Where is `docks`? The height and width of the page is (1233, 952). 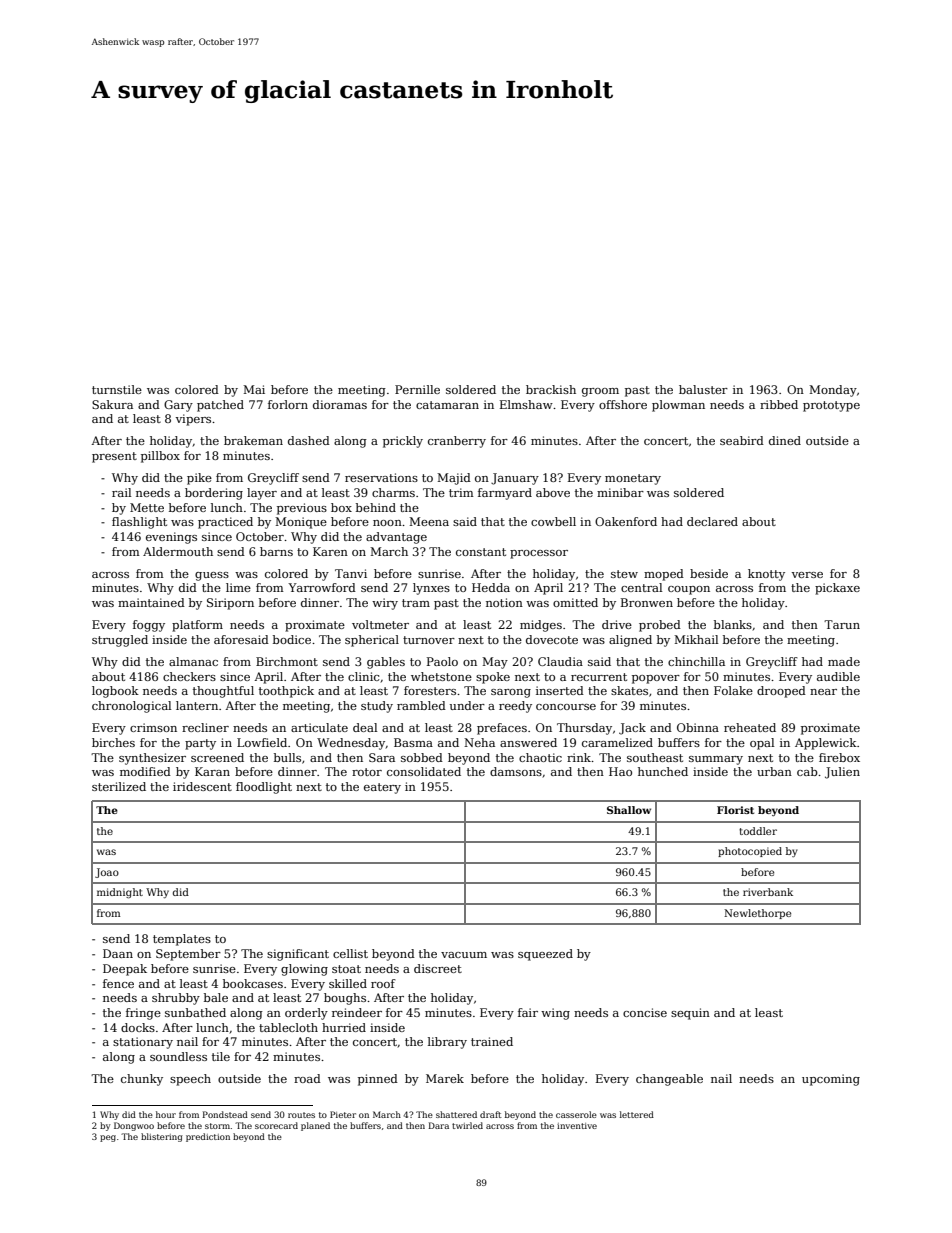 docks is located at coordinates (138, 1027).
